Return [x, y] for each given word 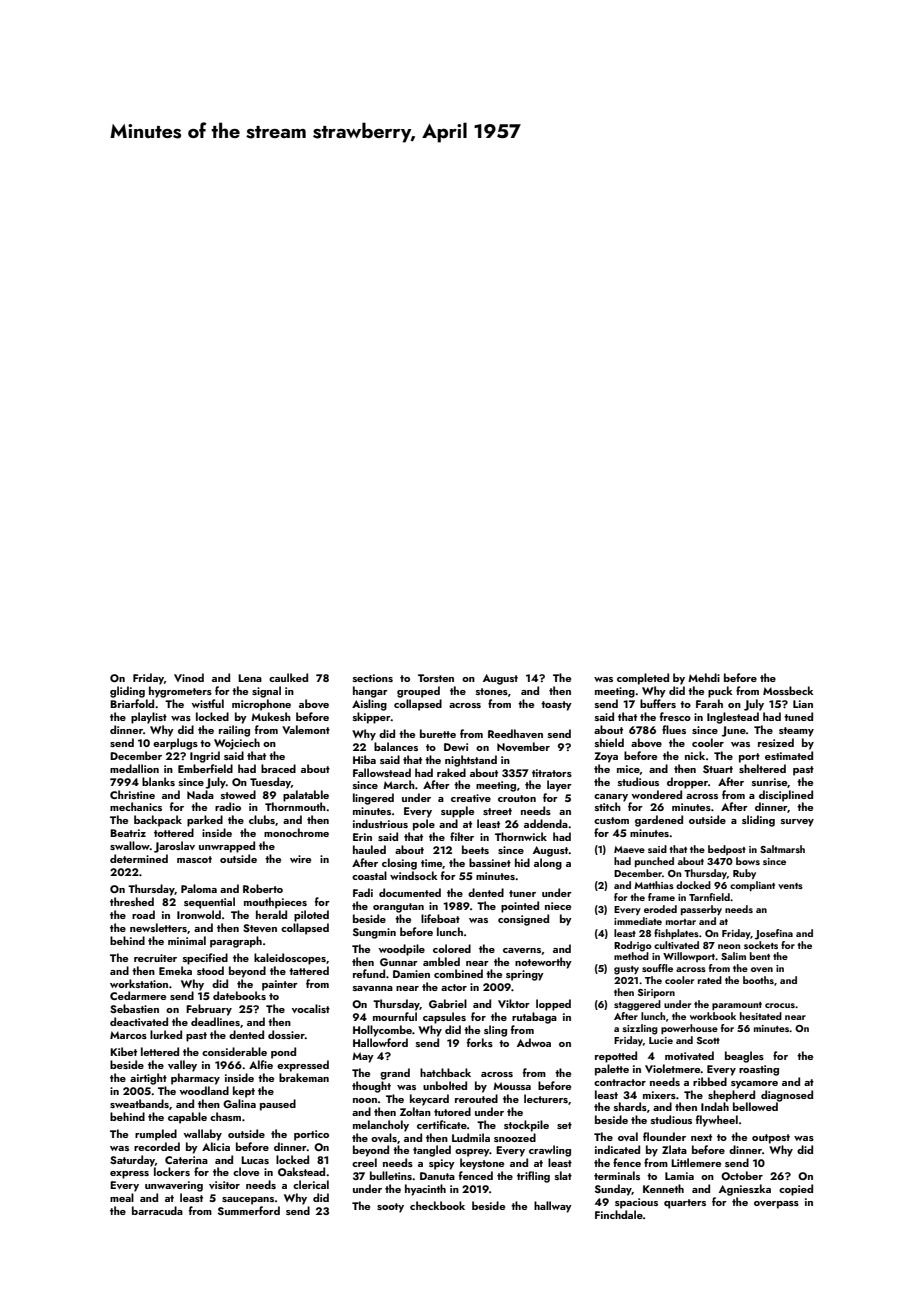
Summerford [249, 1210]
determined [139, 858]
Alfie [261, 1064]
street [497, 811]
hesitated [761, 1016]
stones [492, 691]
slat [563, 1175]
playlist [149, 718]
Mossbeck [788, 690]
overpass [776, 1205]
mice [628, 769]
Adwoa [534, 1042]
